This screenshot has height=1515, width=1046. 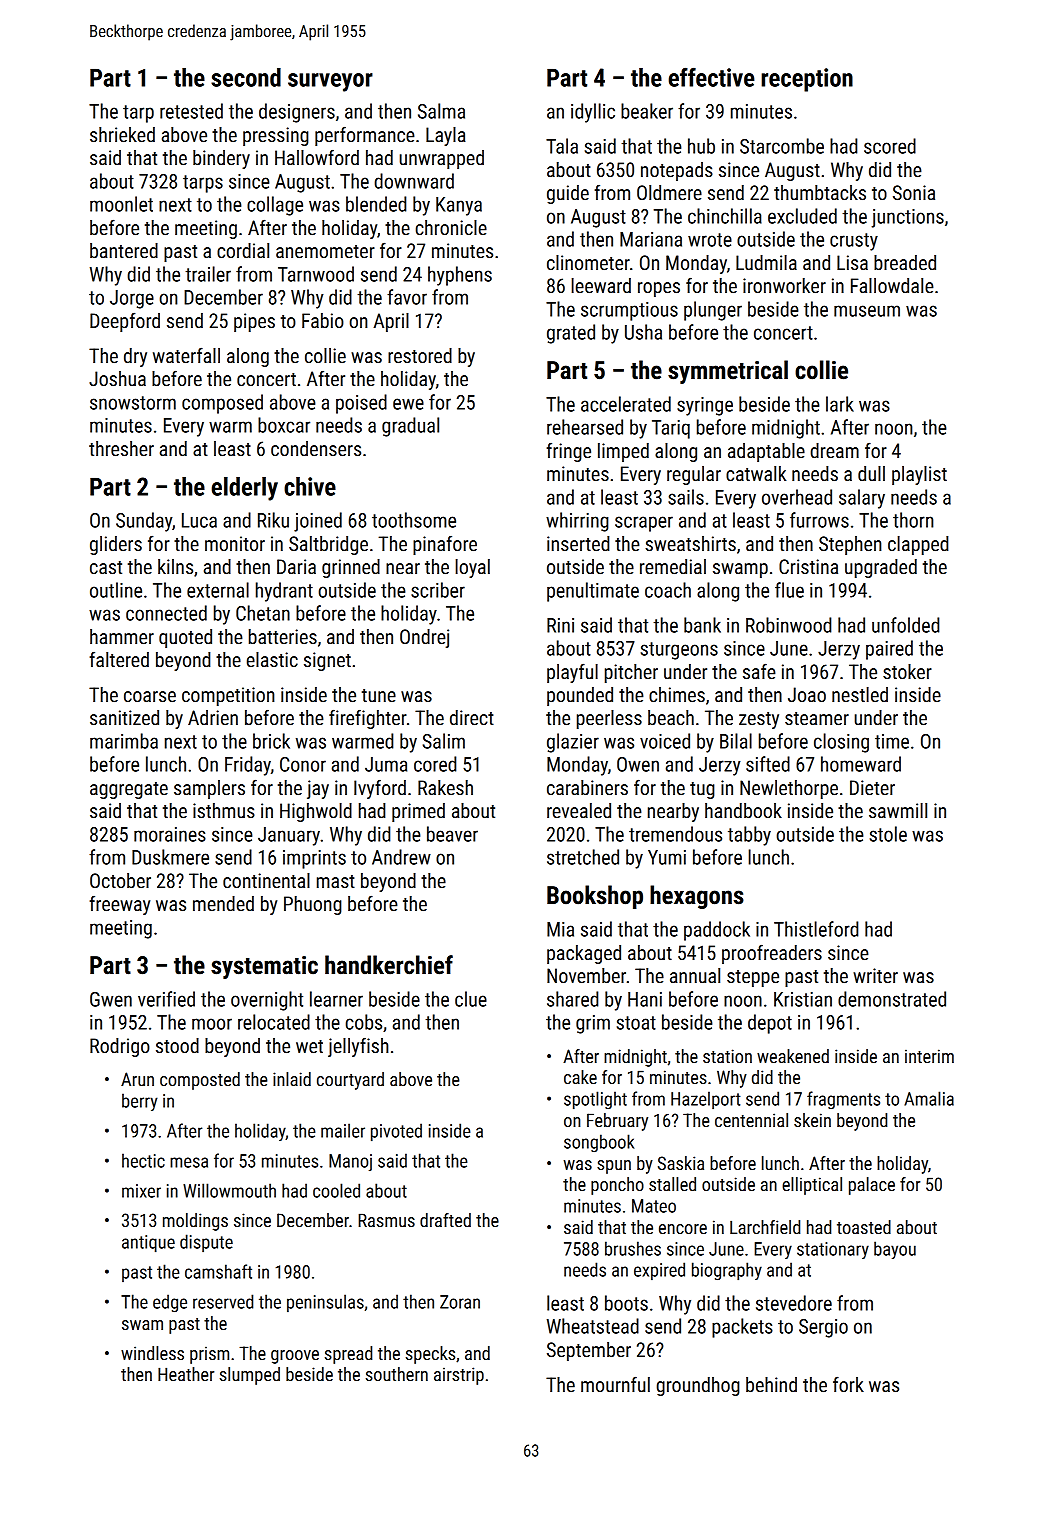 What do you see at coordinates (905, 262) in the screenshot?
I see `breaded` at bounding box center [905, 262].
